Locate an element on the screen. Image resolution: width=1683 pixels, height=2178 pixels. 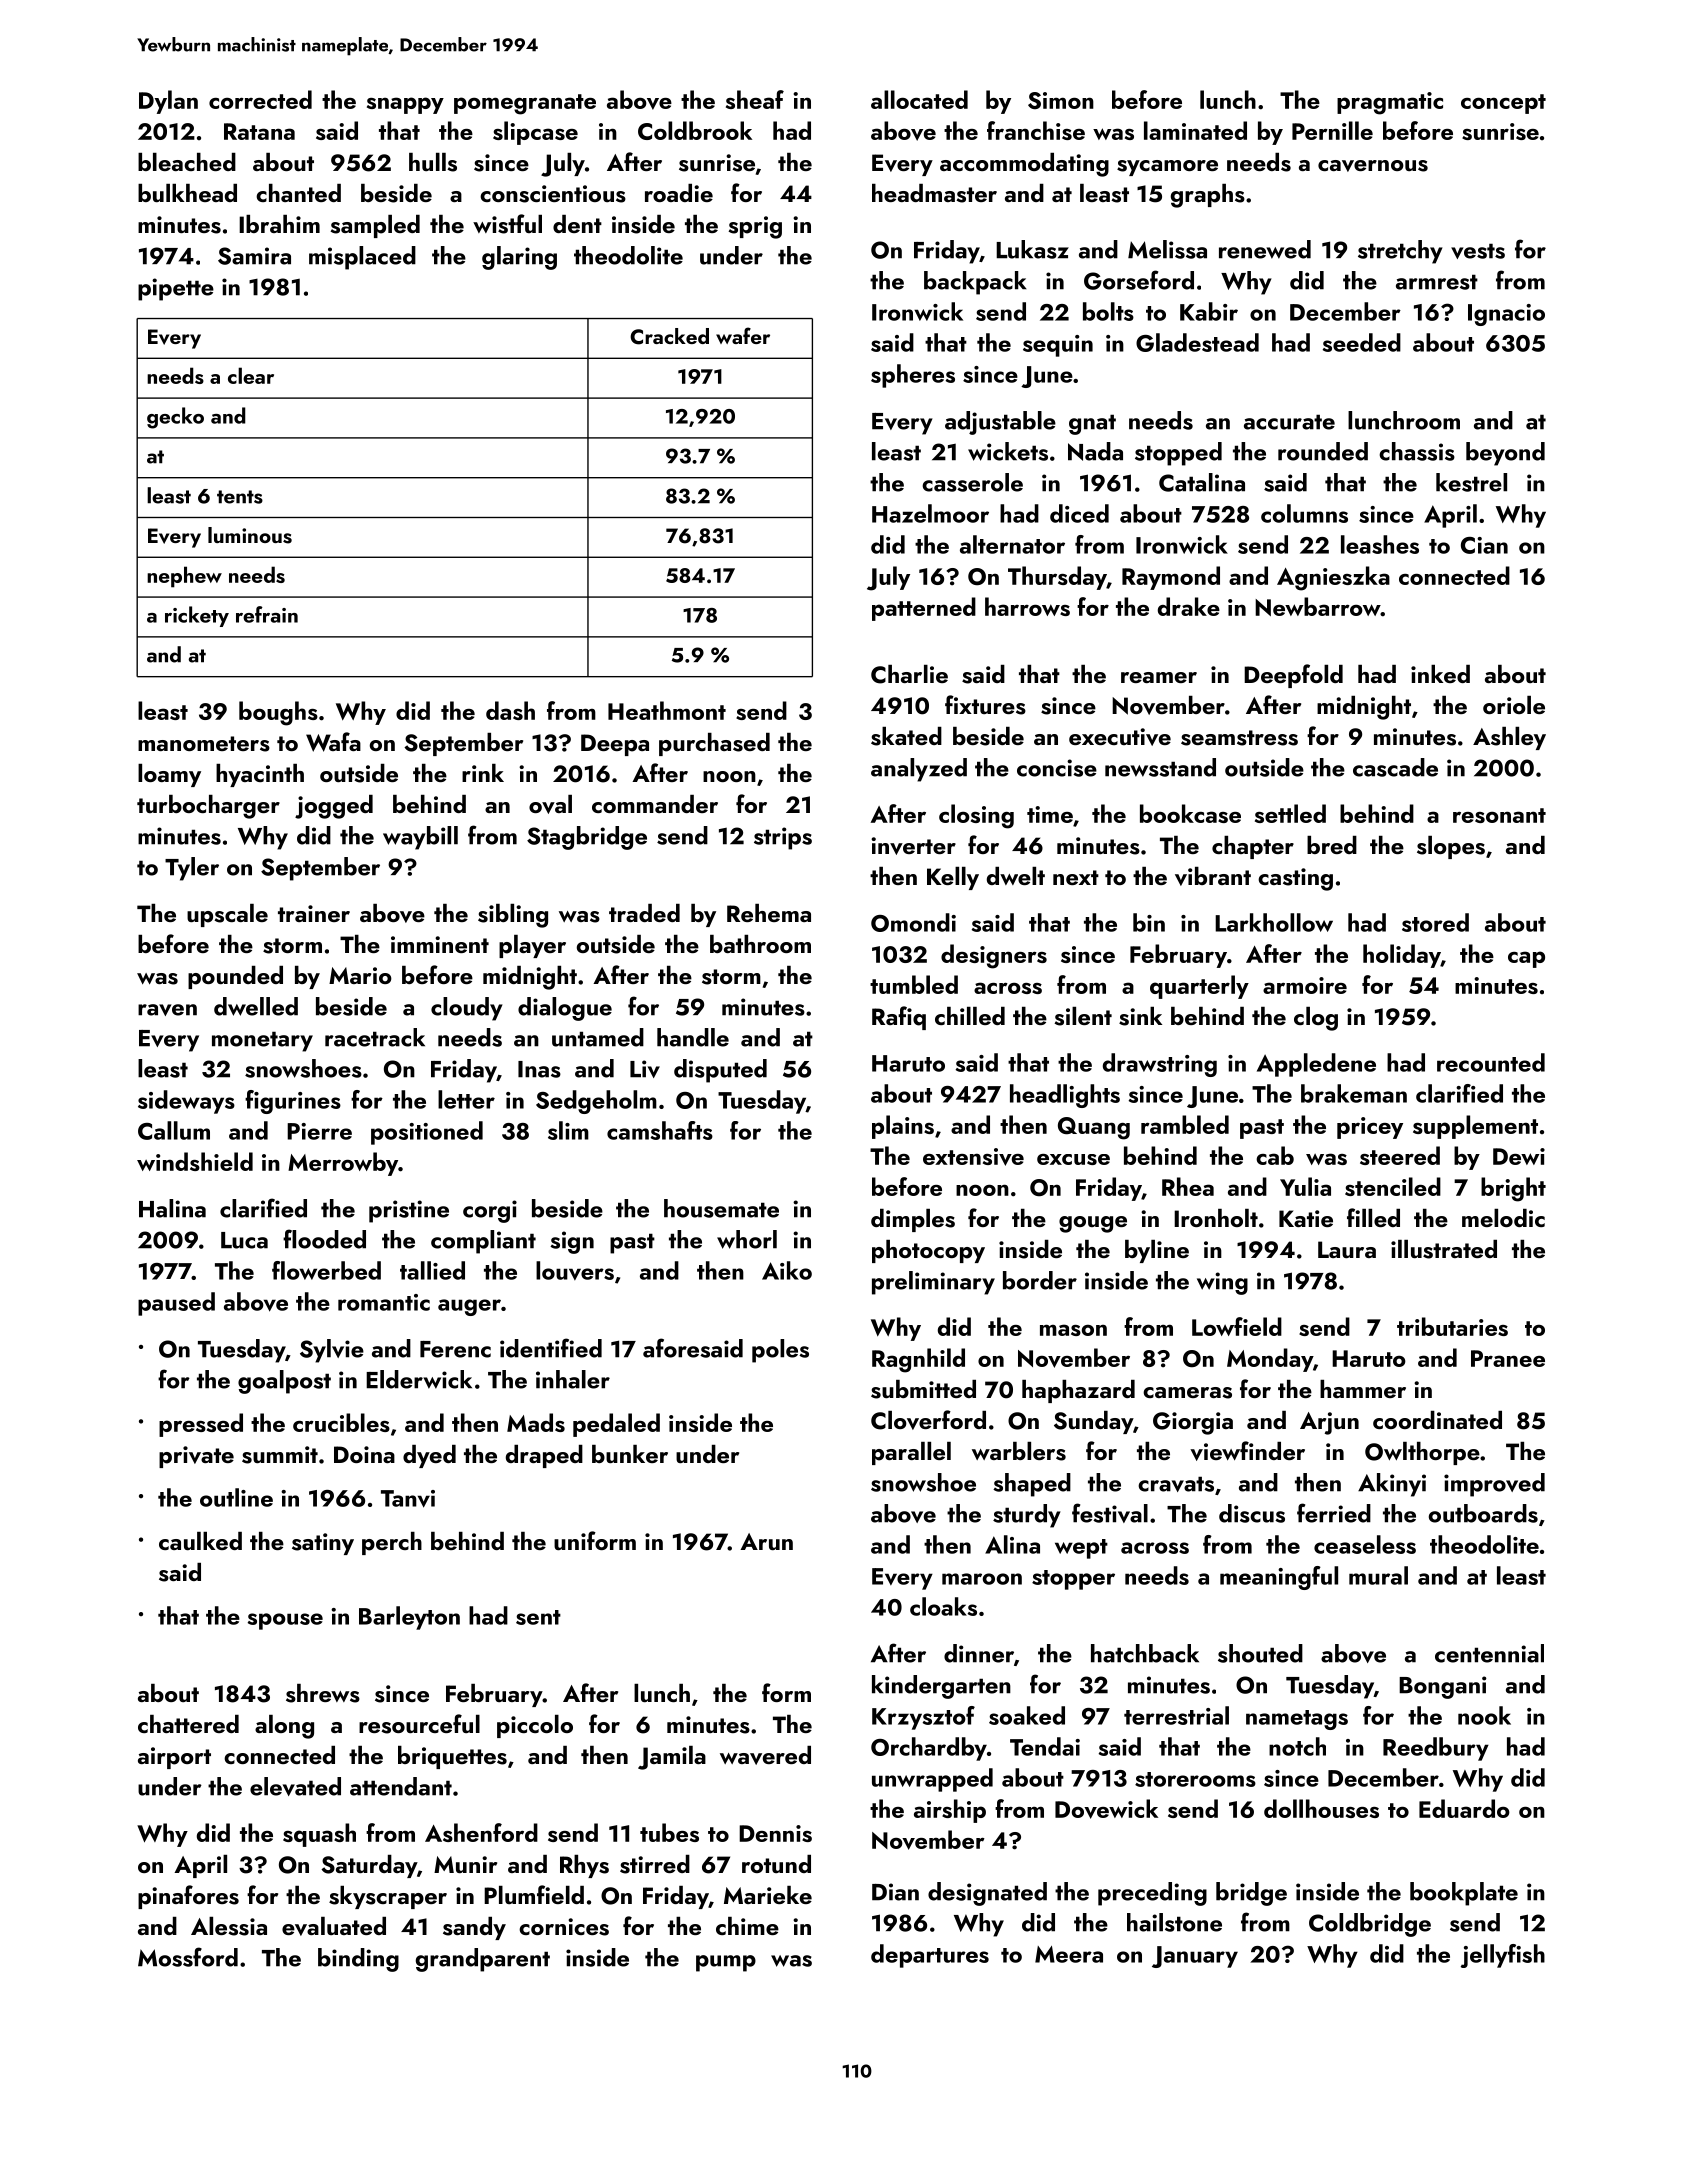
dash is located at coordinates (510, 710).
